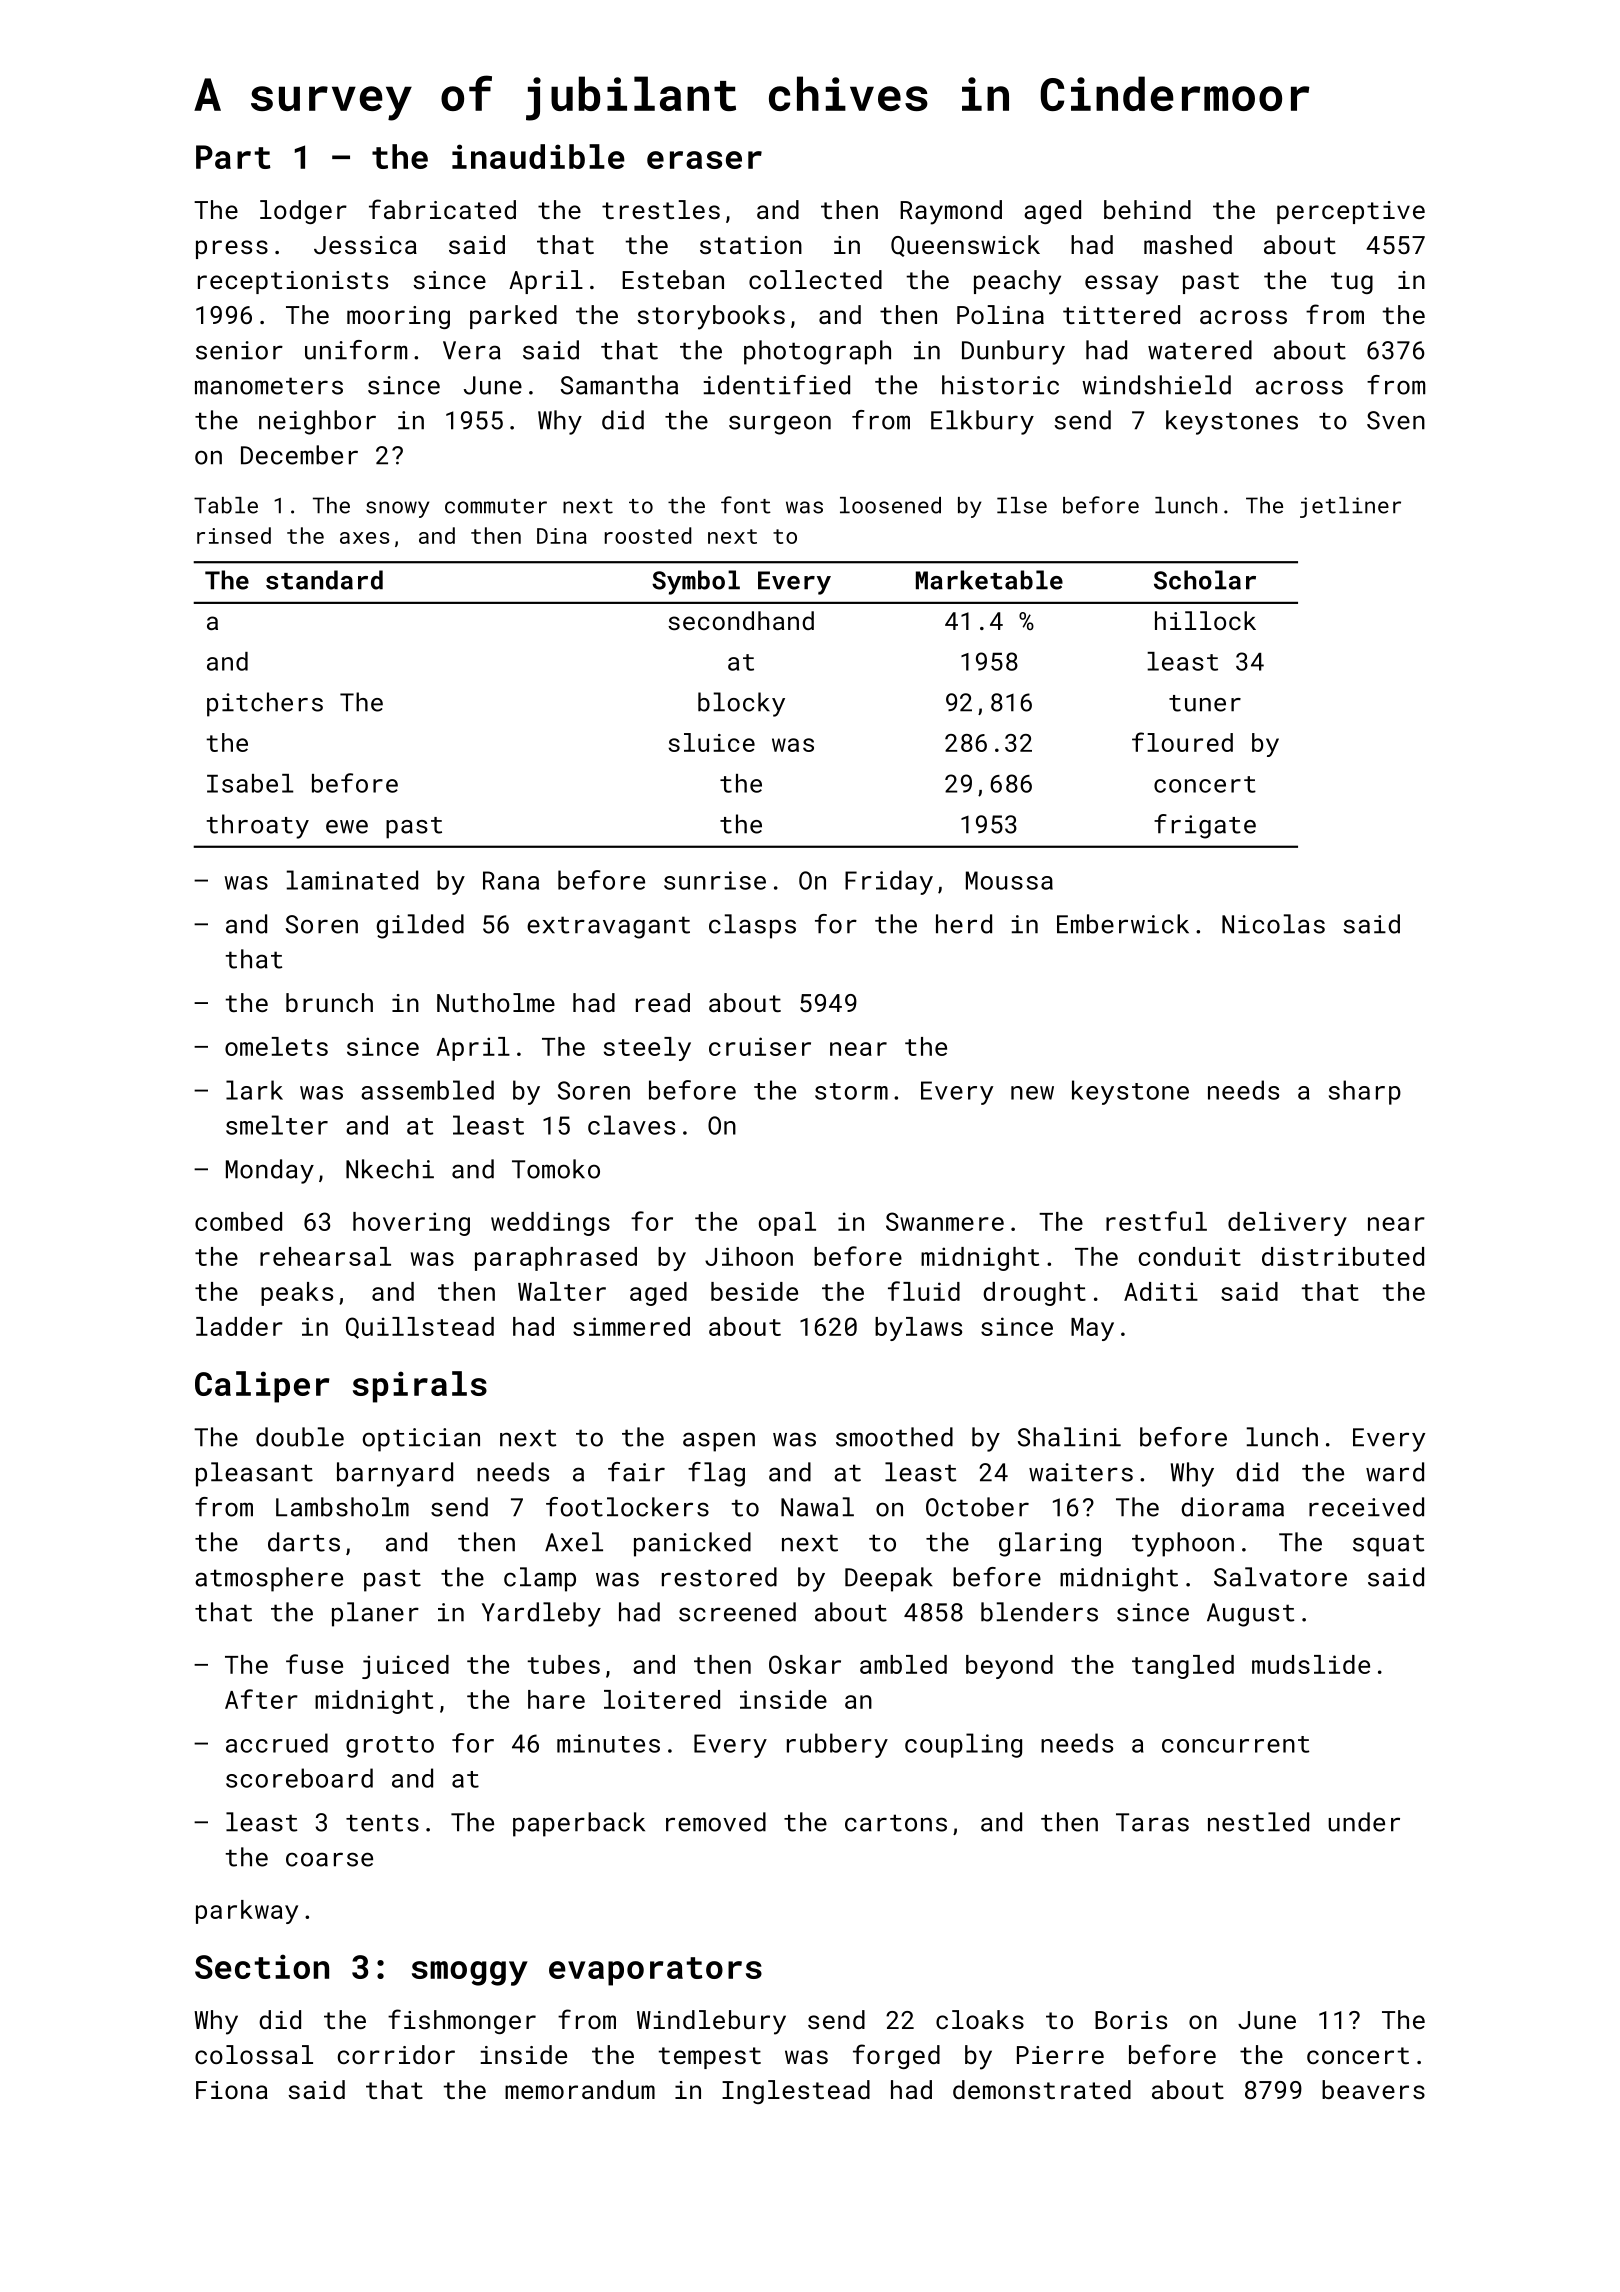  Describe the element at coordinates (352, 880) in the screenshot. I see `laminated` at that location.
